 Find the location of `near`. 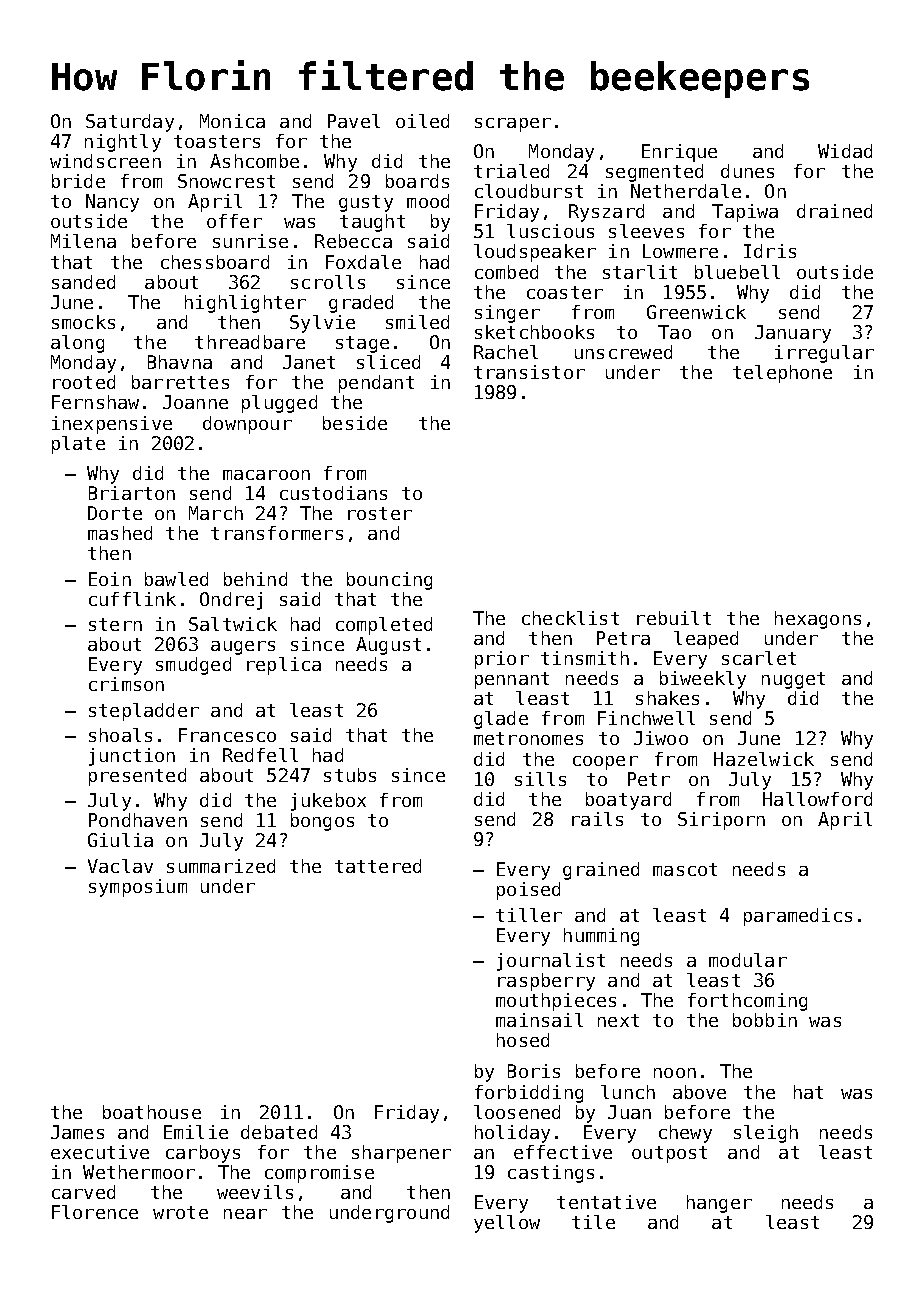

near is located at coordinates (245, 1214).
